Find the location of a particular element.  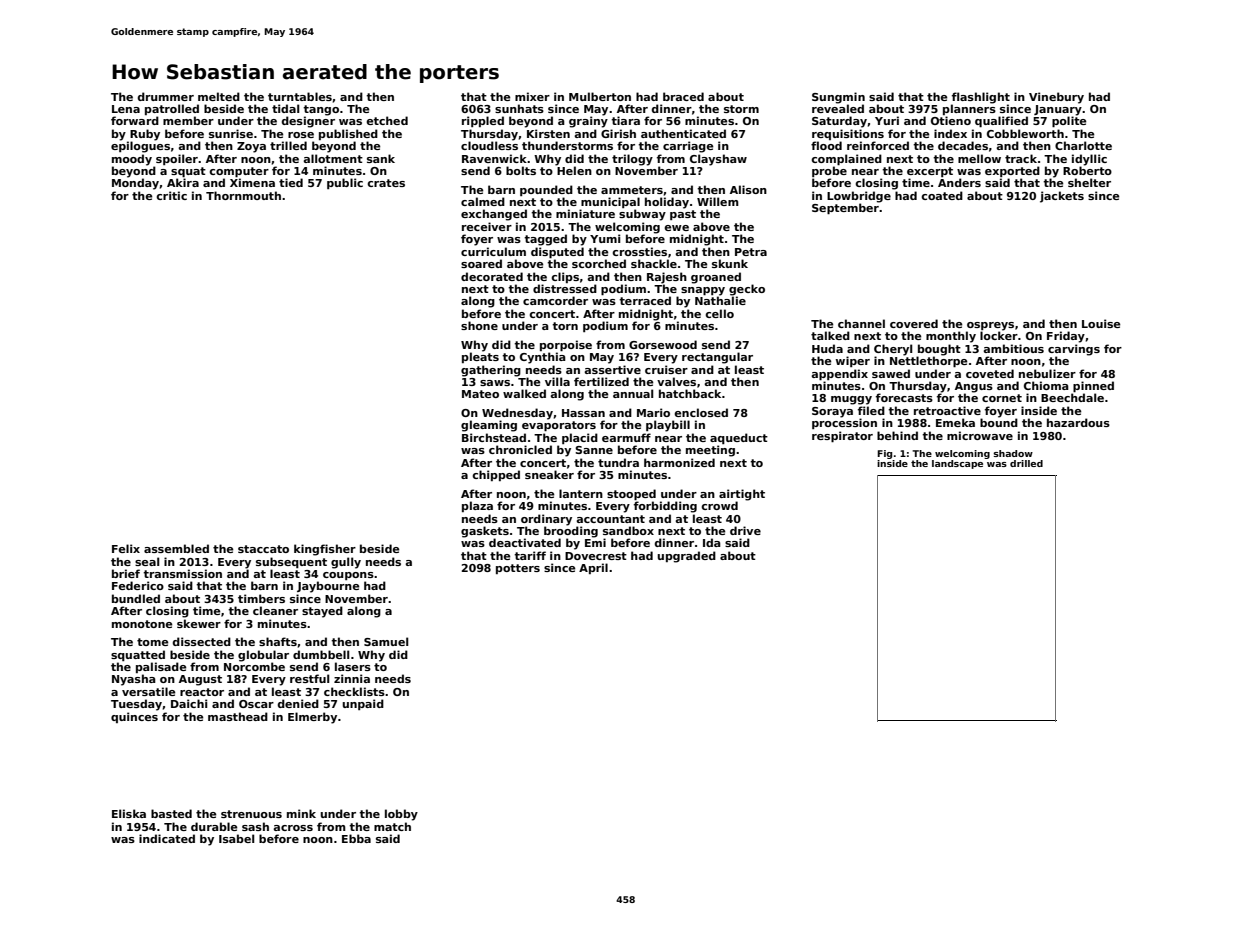

hatchback is located at coordinates (690, 393).
